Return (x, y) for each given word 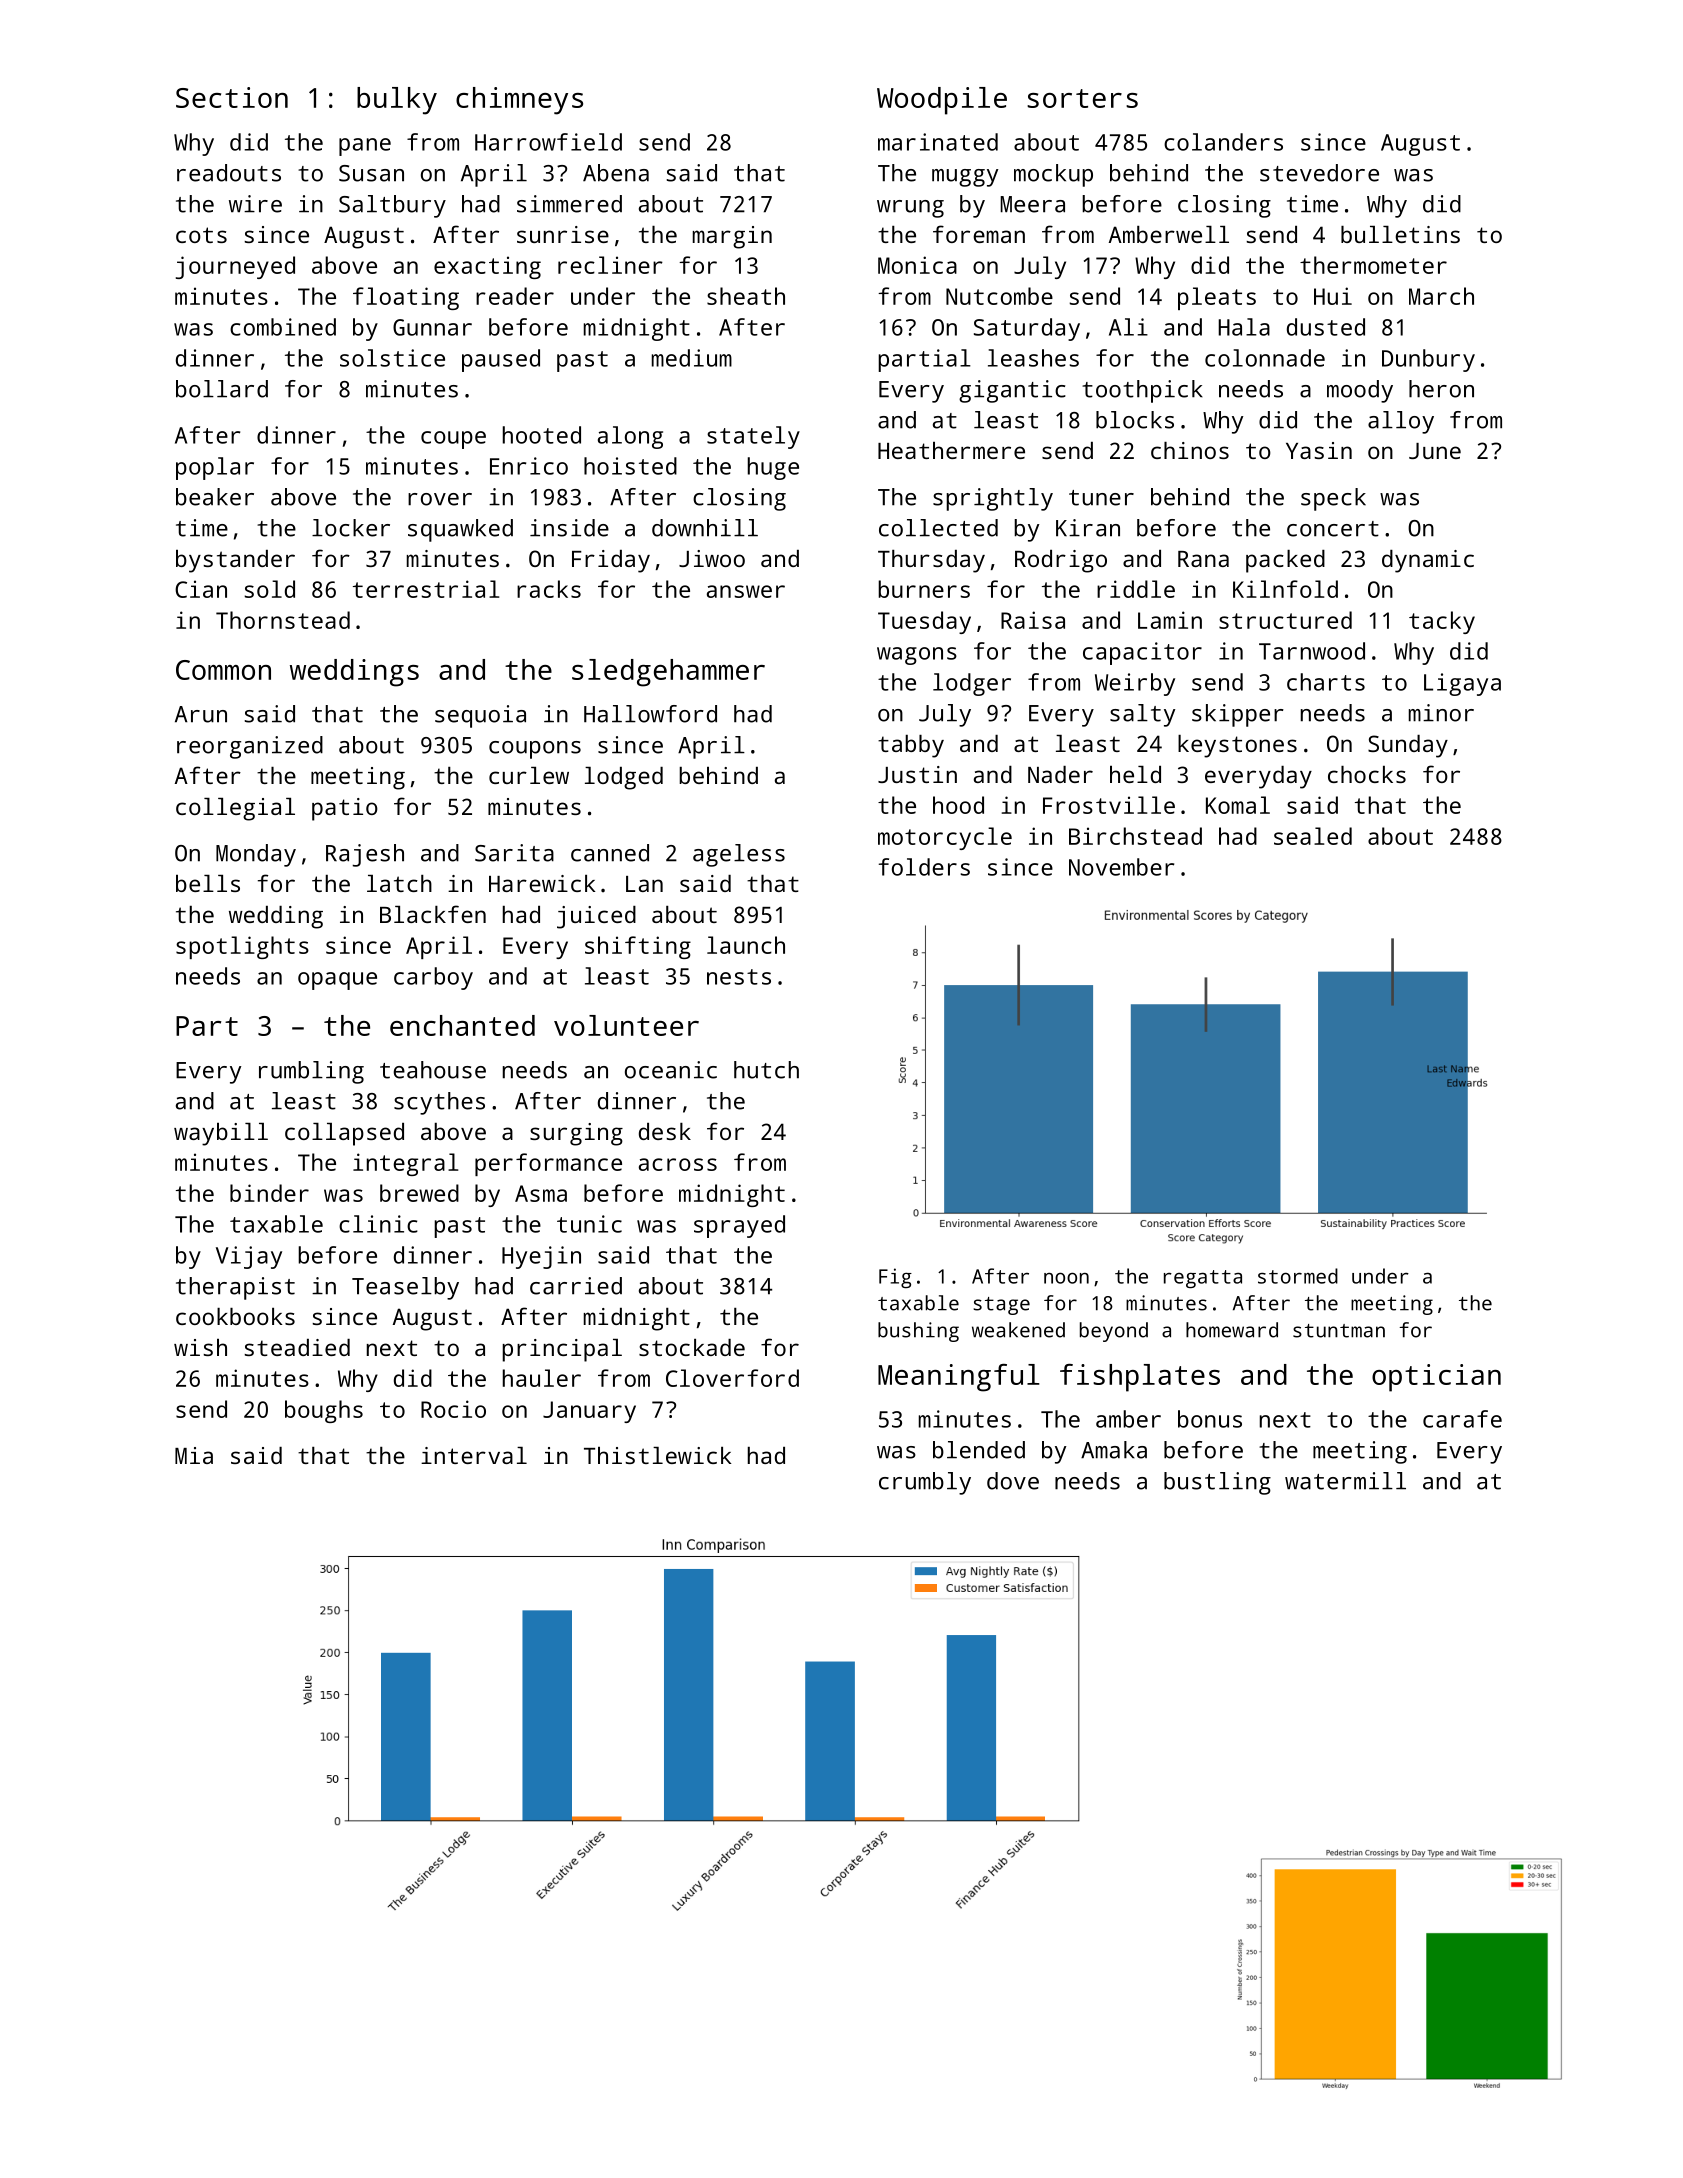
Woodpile (942, 101)
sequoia (480, 716)
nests (739, 977)
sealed (1313, 836)
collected (938, 528)
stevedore (1319, 173)
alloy (1401, 422)
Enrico (529, 466)
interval (474, 1455)
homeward (1232, 1330)
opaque (337, 981)
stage (1001, 1306)
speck (1333, 499)
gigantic (1012, 391)
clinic (378, 1224)
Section (232, 97)
